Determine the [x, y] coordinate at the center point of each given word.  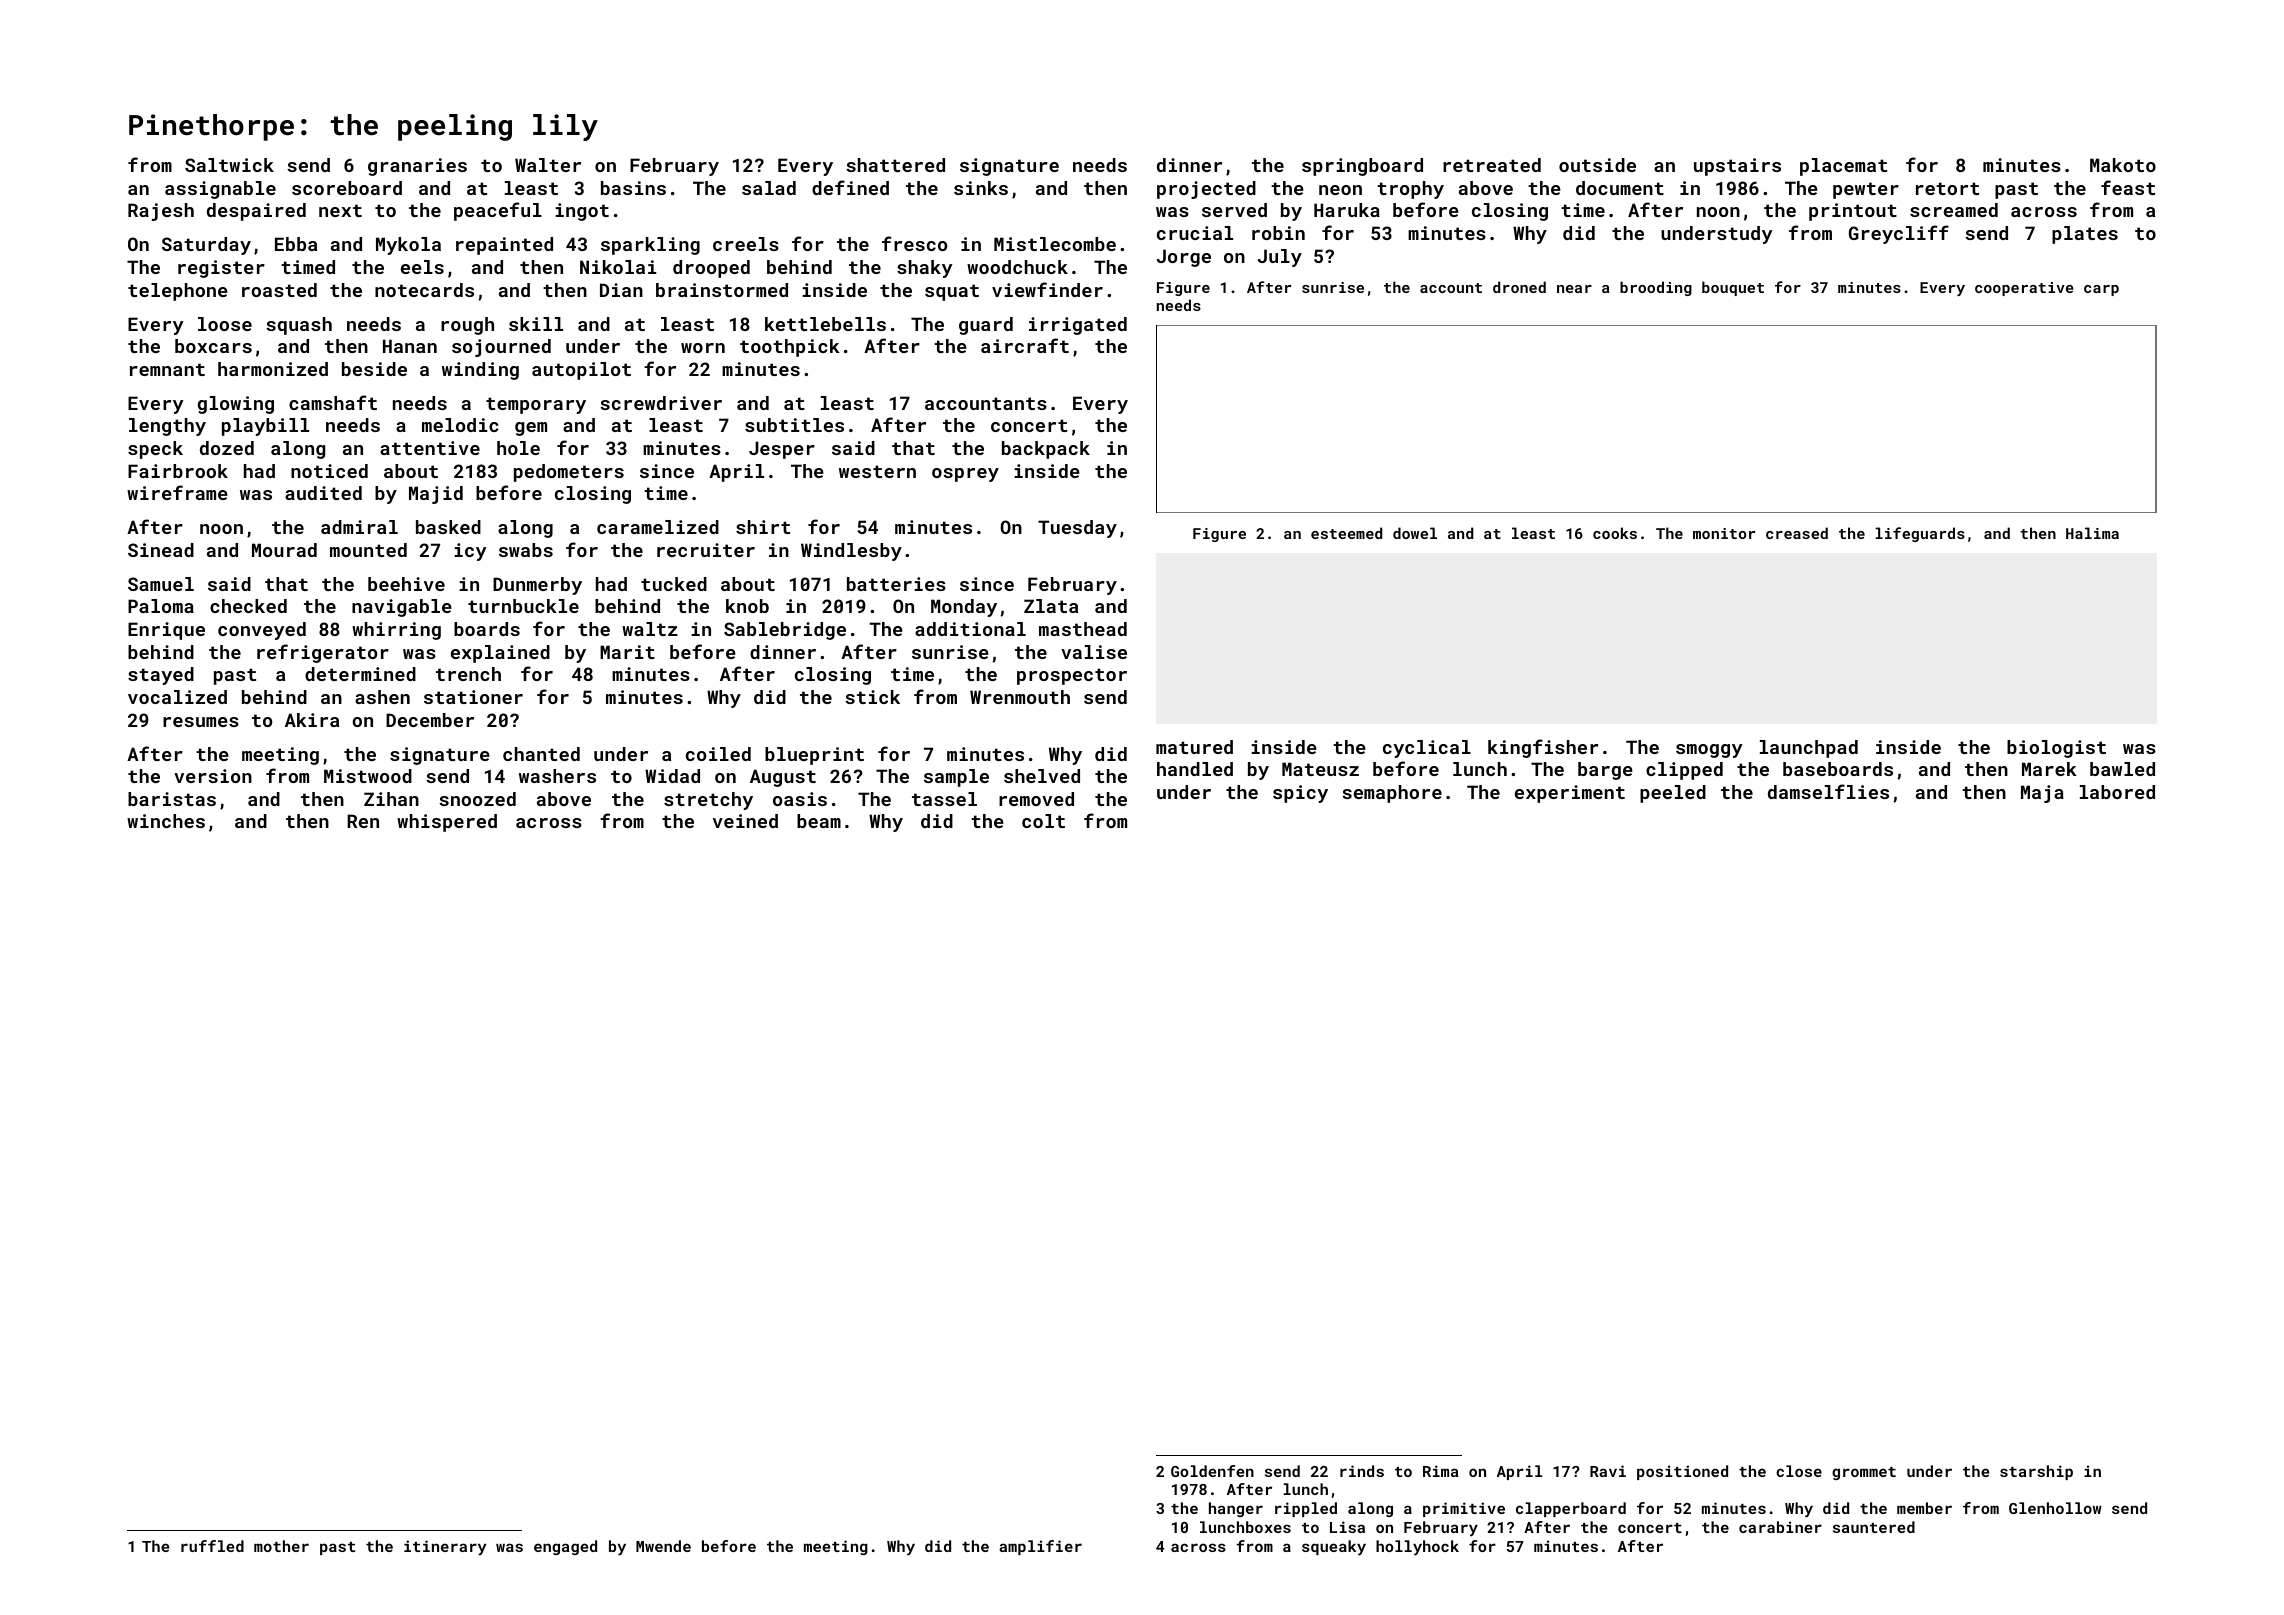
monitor [1724, 533]
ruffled [212, 1546]
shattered [895, 165]
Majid [436, 495]
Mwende [663, 1546]
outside [1597, 165]
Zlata [1051, 606]
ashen [382, 697]
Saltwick [229, 165]
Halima [2092, 533]
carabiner [1780, 1527]
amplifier [1040, 1547]
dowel [1415, 533]
